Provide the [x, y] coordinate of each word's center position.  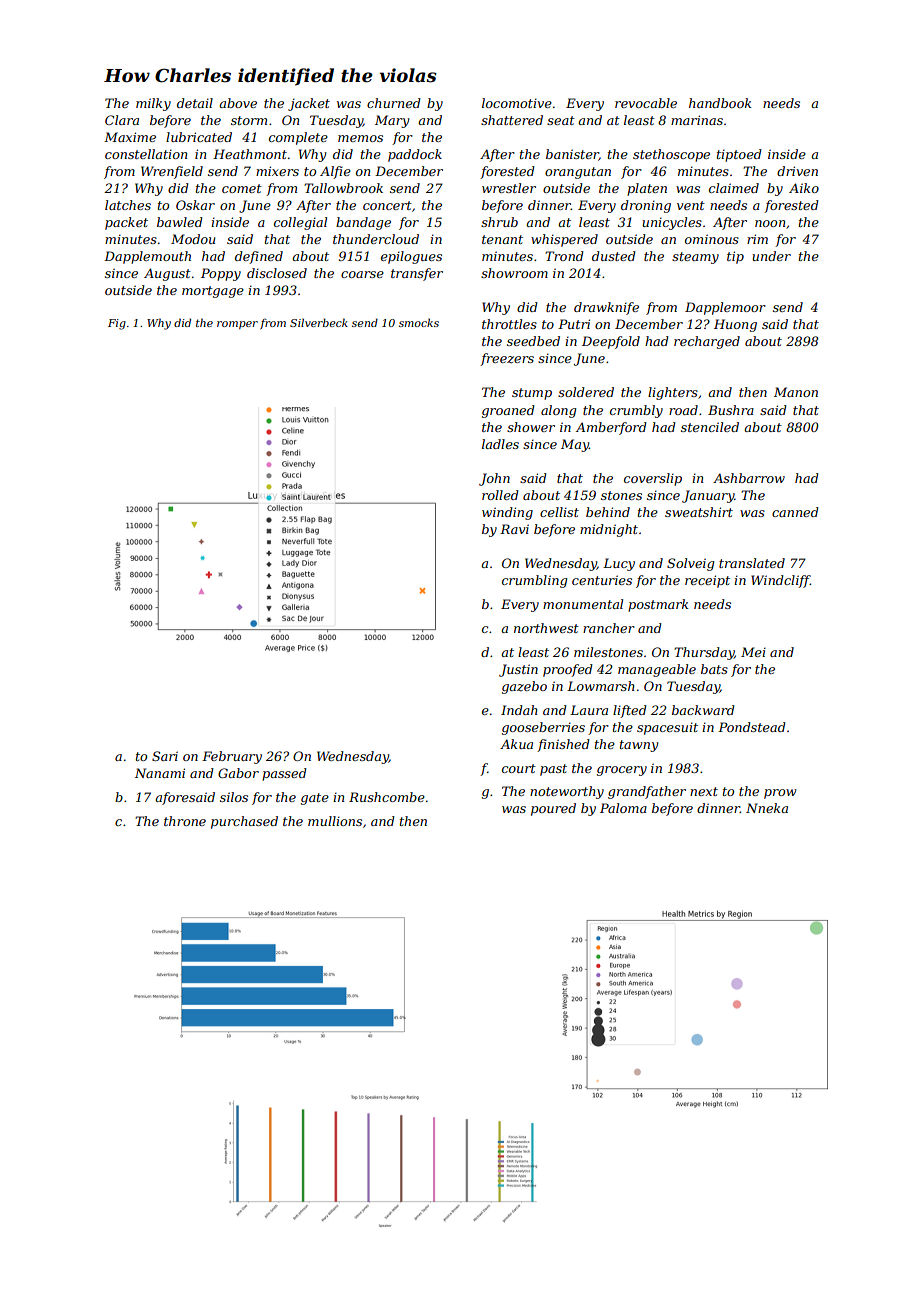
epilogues [411, 257]
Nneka [767, 808]
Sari [165, 756]
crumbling [534, 581]
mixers [277, 171]
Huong [735, 325]
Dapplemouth [147, 257]
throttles [509, 324]
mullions [335, 821]
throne [185, 821]
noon [770, 223]
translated [752, 563]
